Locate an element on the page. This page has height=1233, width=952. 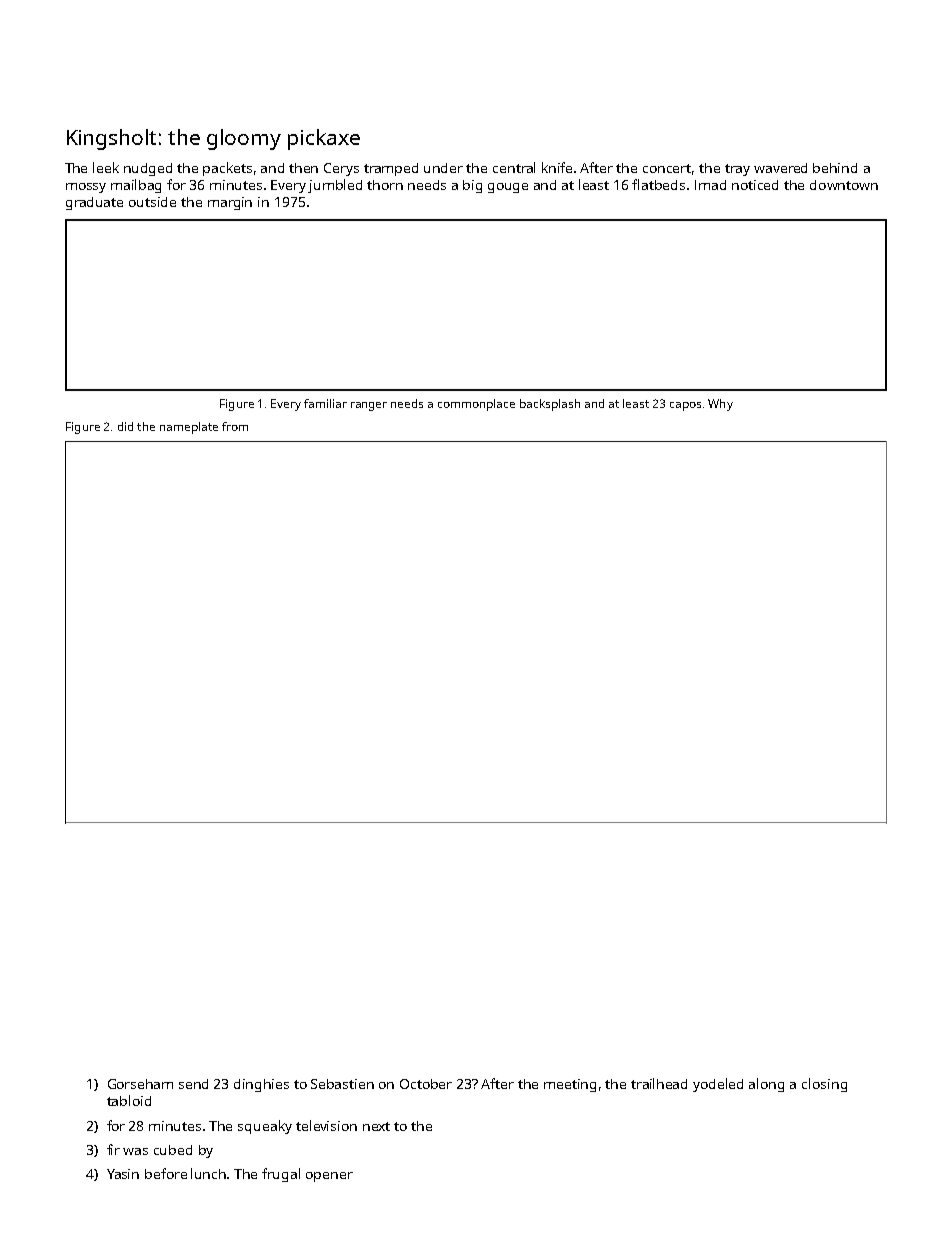
send is located at coordinates (193, 1084).
